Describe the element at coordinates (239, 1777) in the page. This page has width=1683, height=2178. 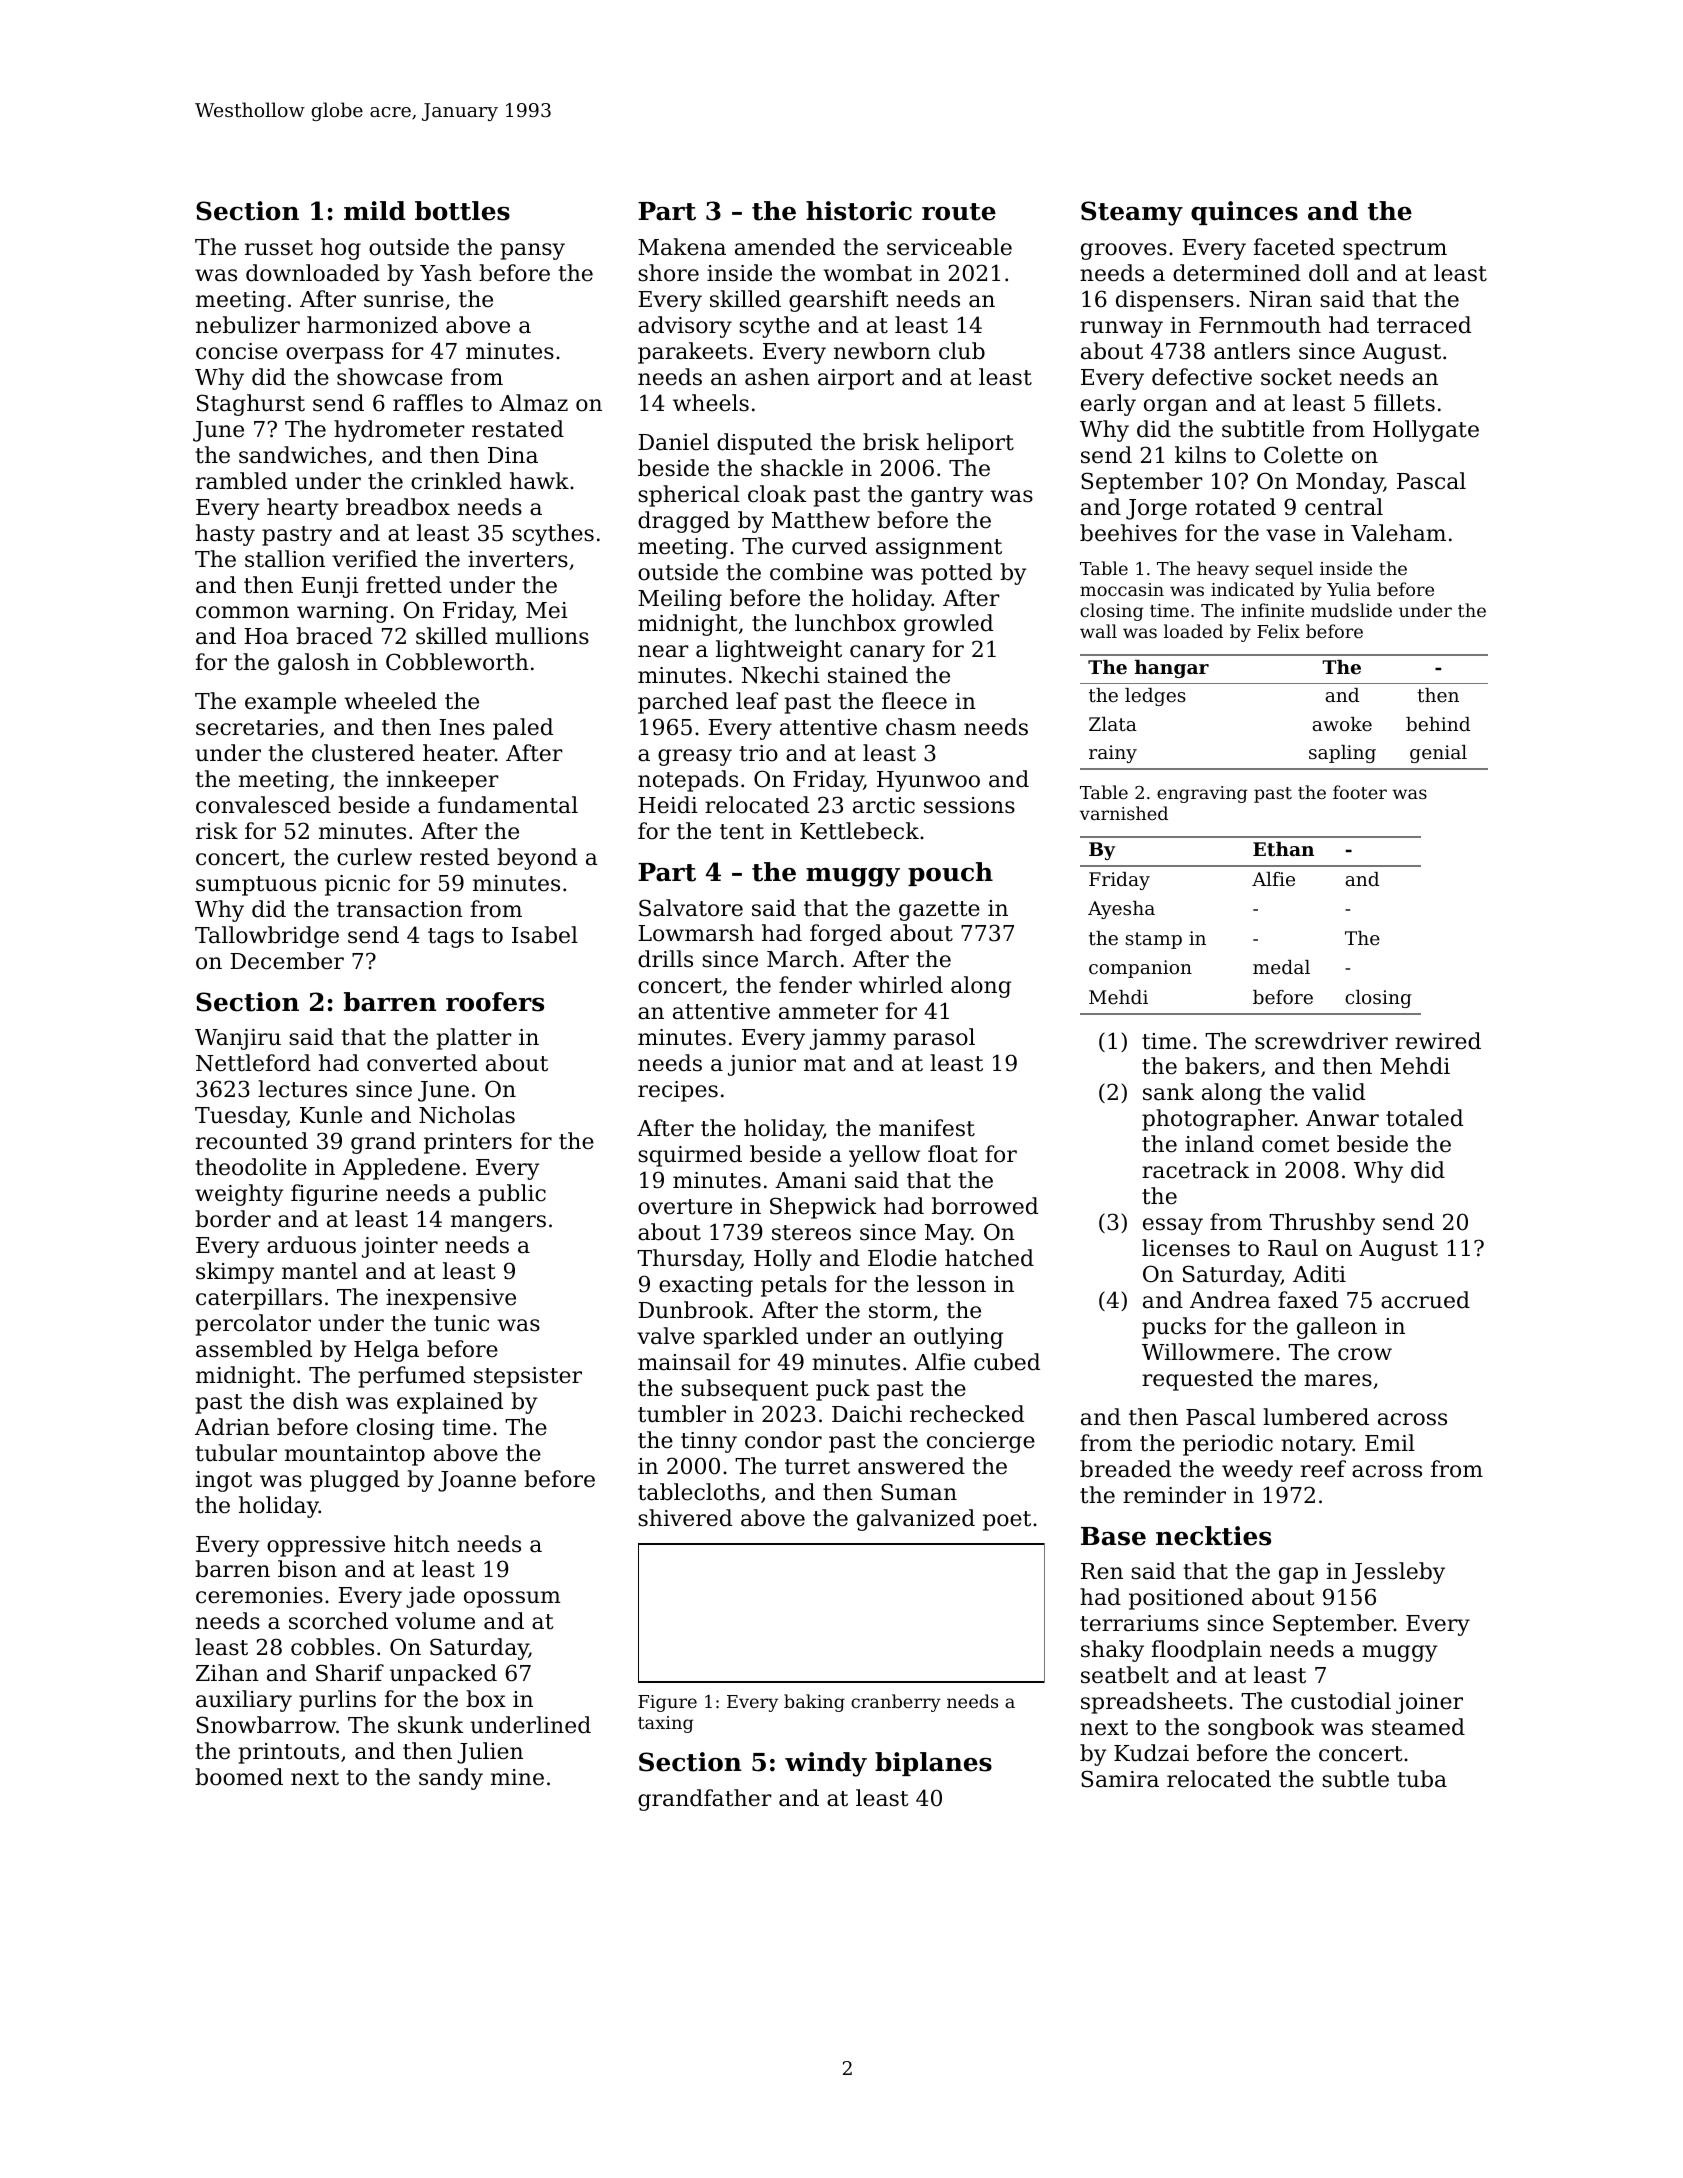
I see `boomed` at that location.
